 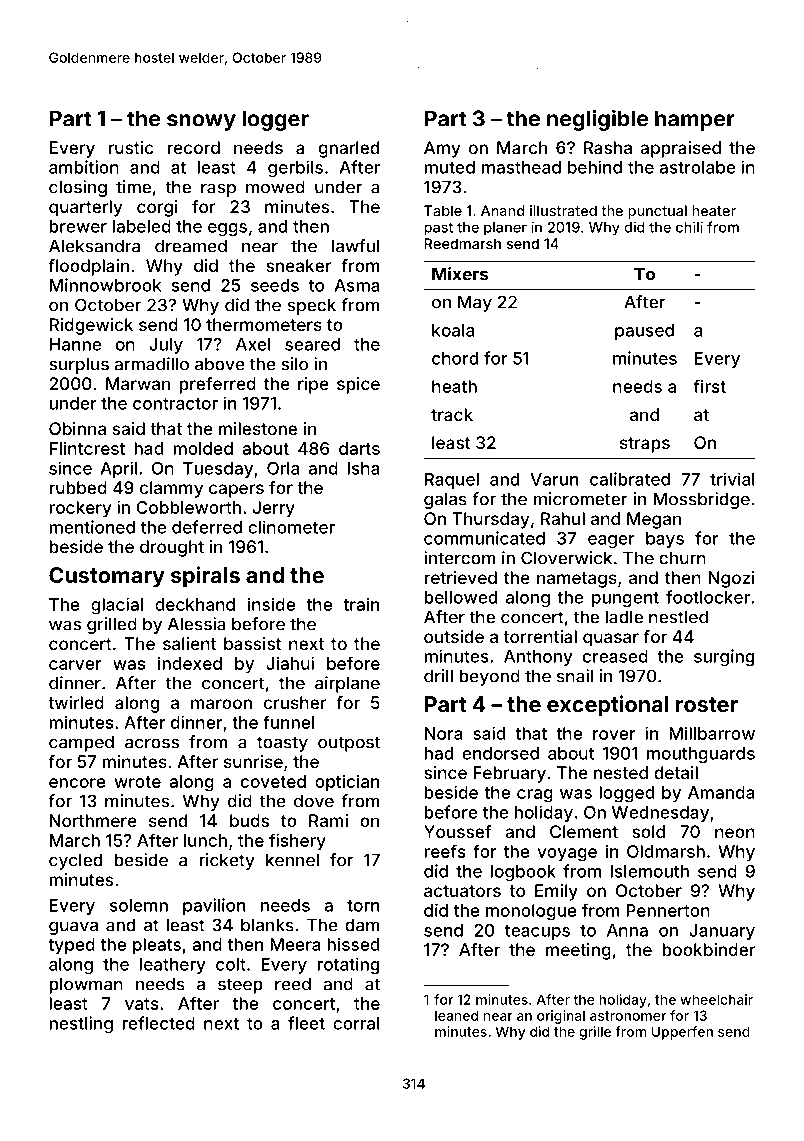 What do you see at coordinates (628, 1016) in the document?
I see `astronomer` at bounding box center [628, 1016].
